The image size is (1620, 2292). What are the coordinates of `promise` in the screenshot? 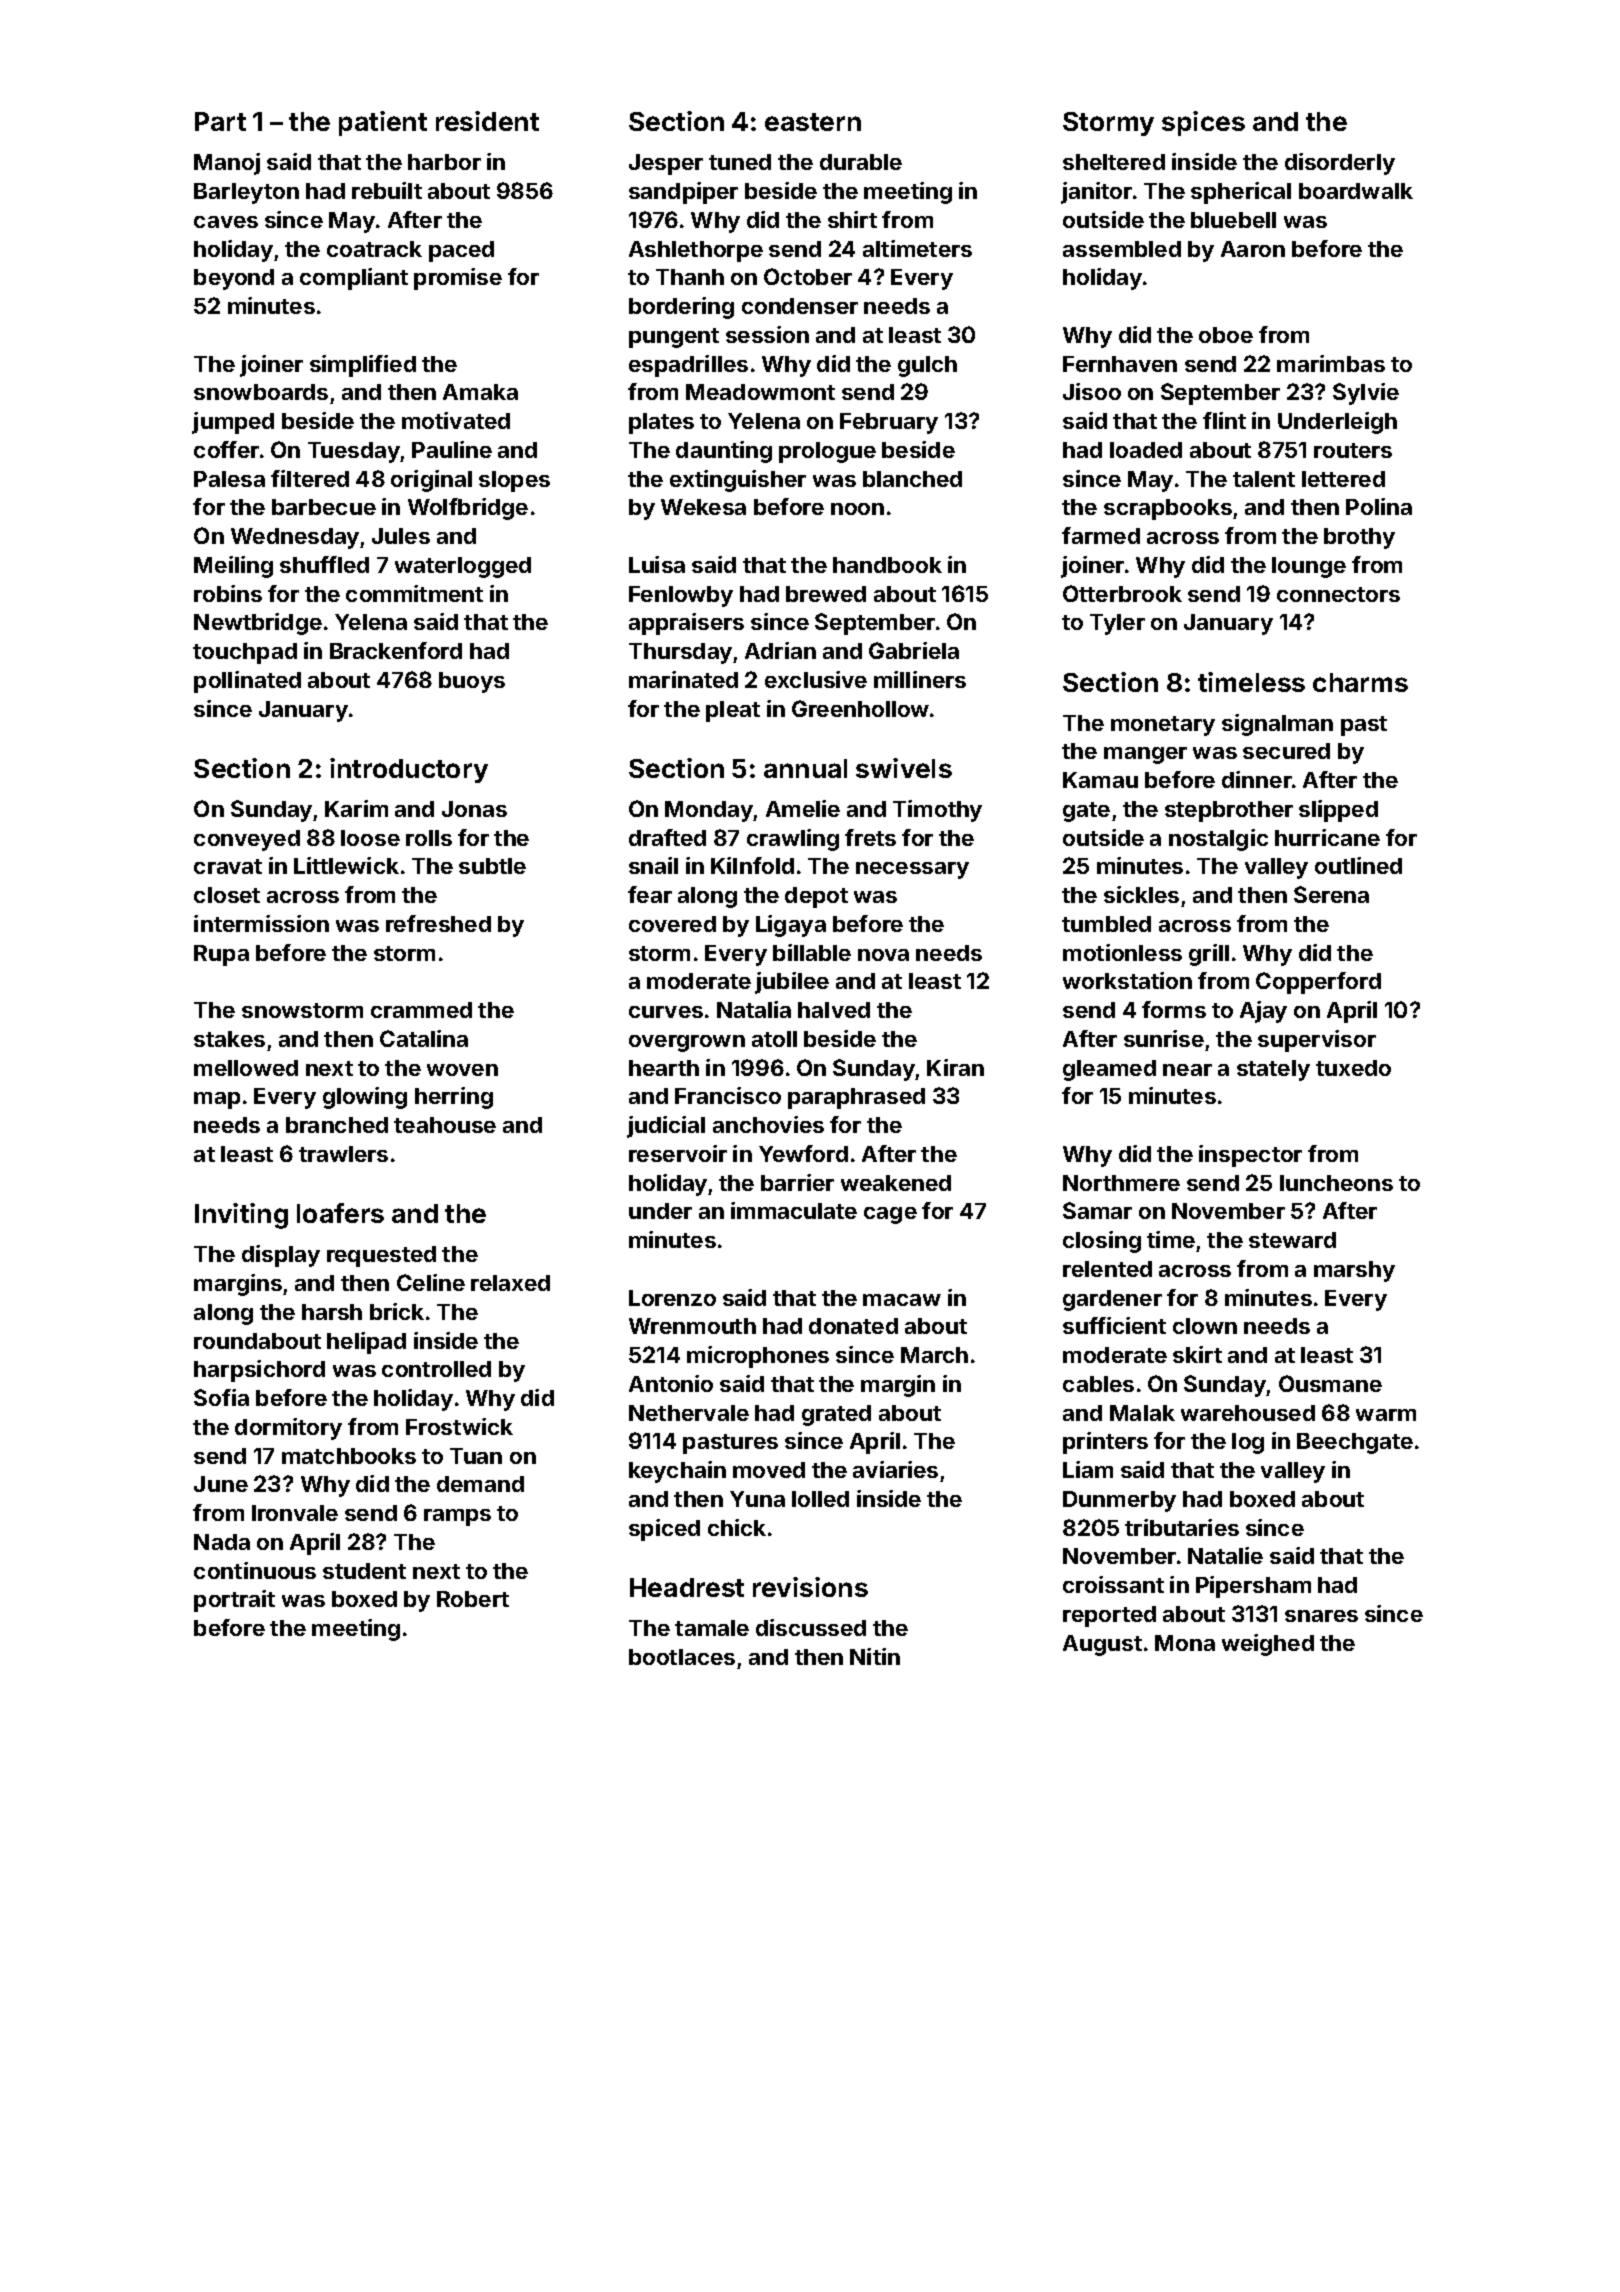 It's located at (458, 279).
